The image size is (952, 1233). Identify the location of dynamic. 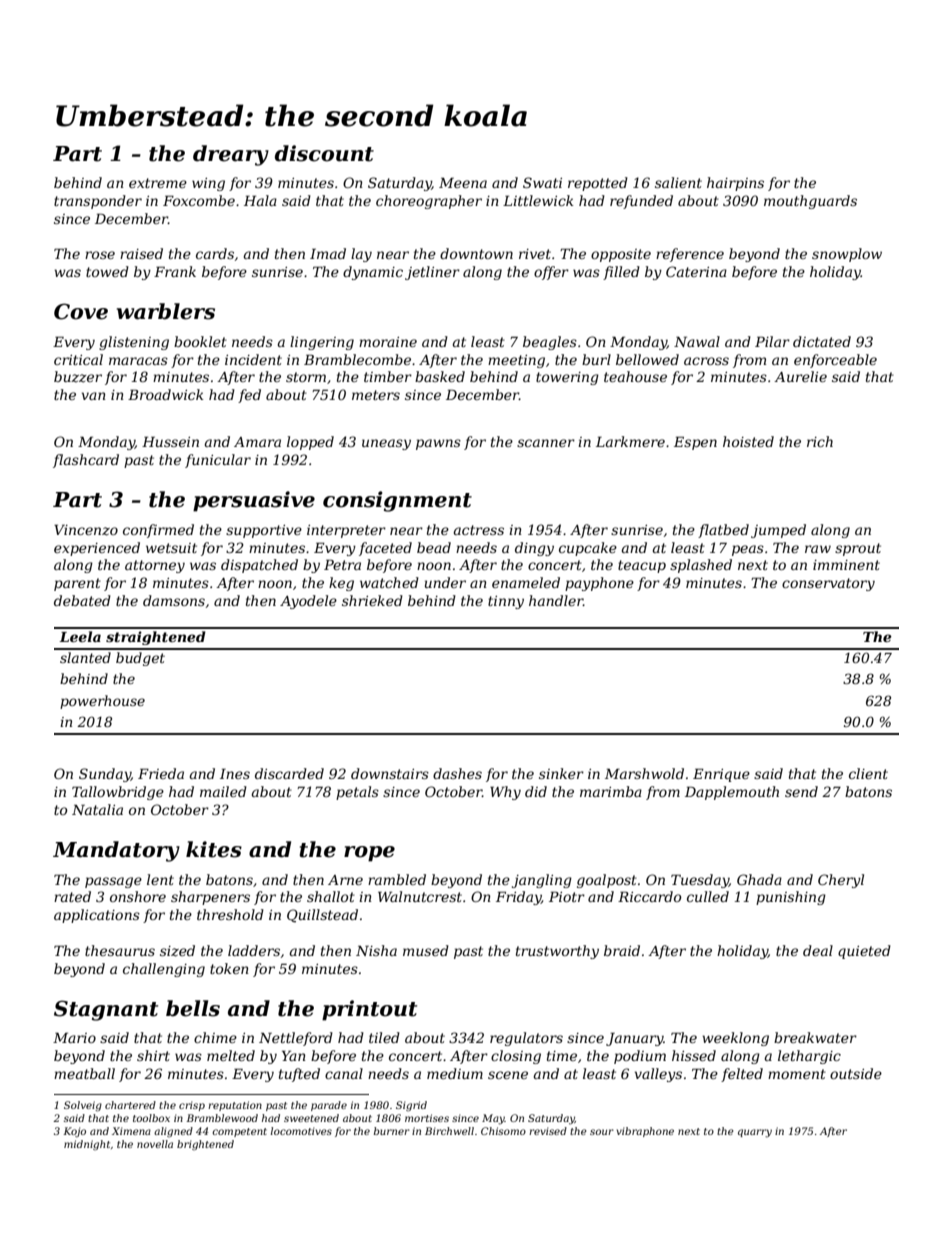
(373, 273).
